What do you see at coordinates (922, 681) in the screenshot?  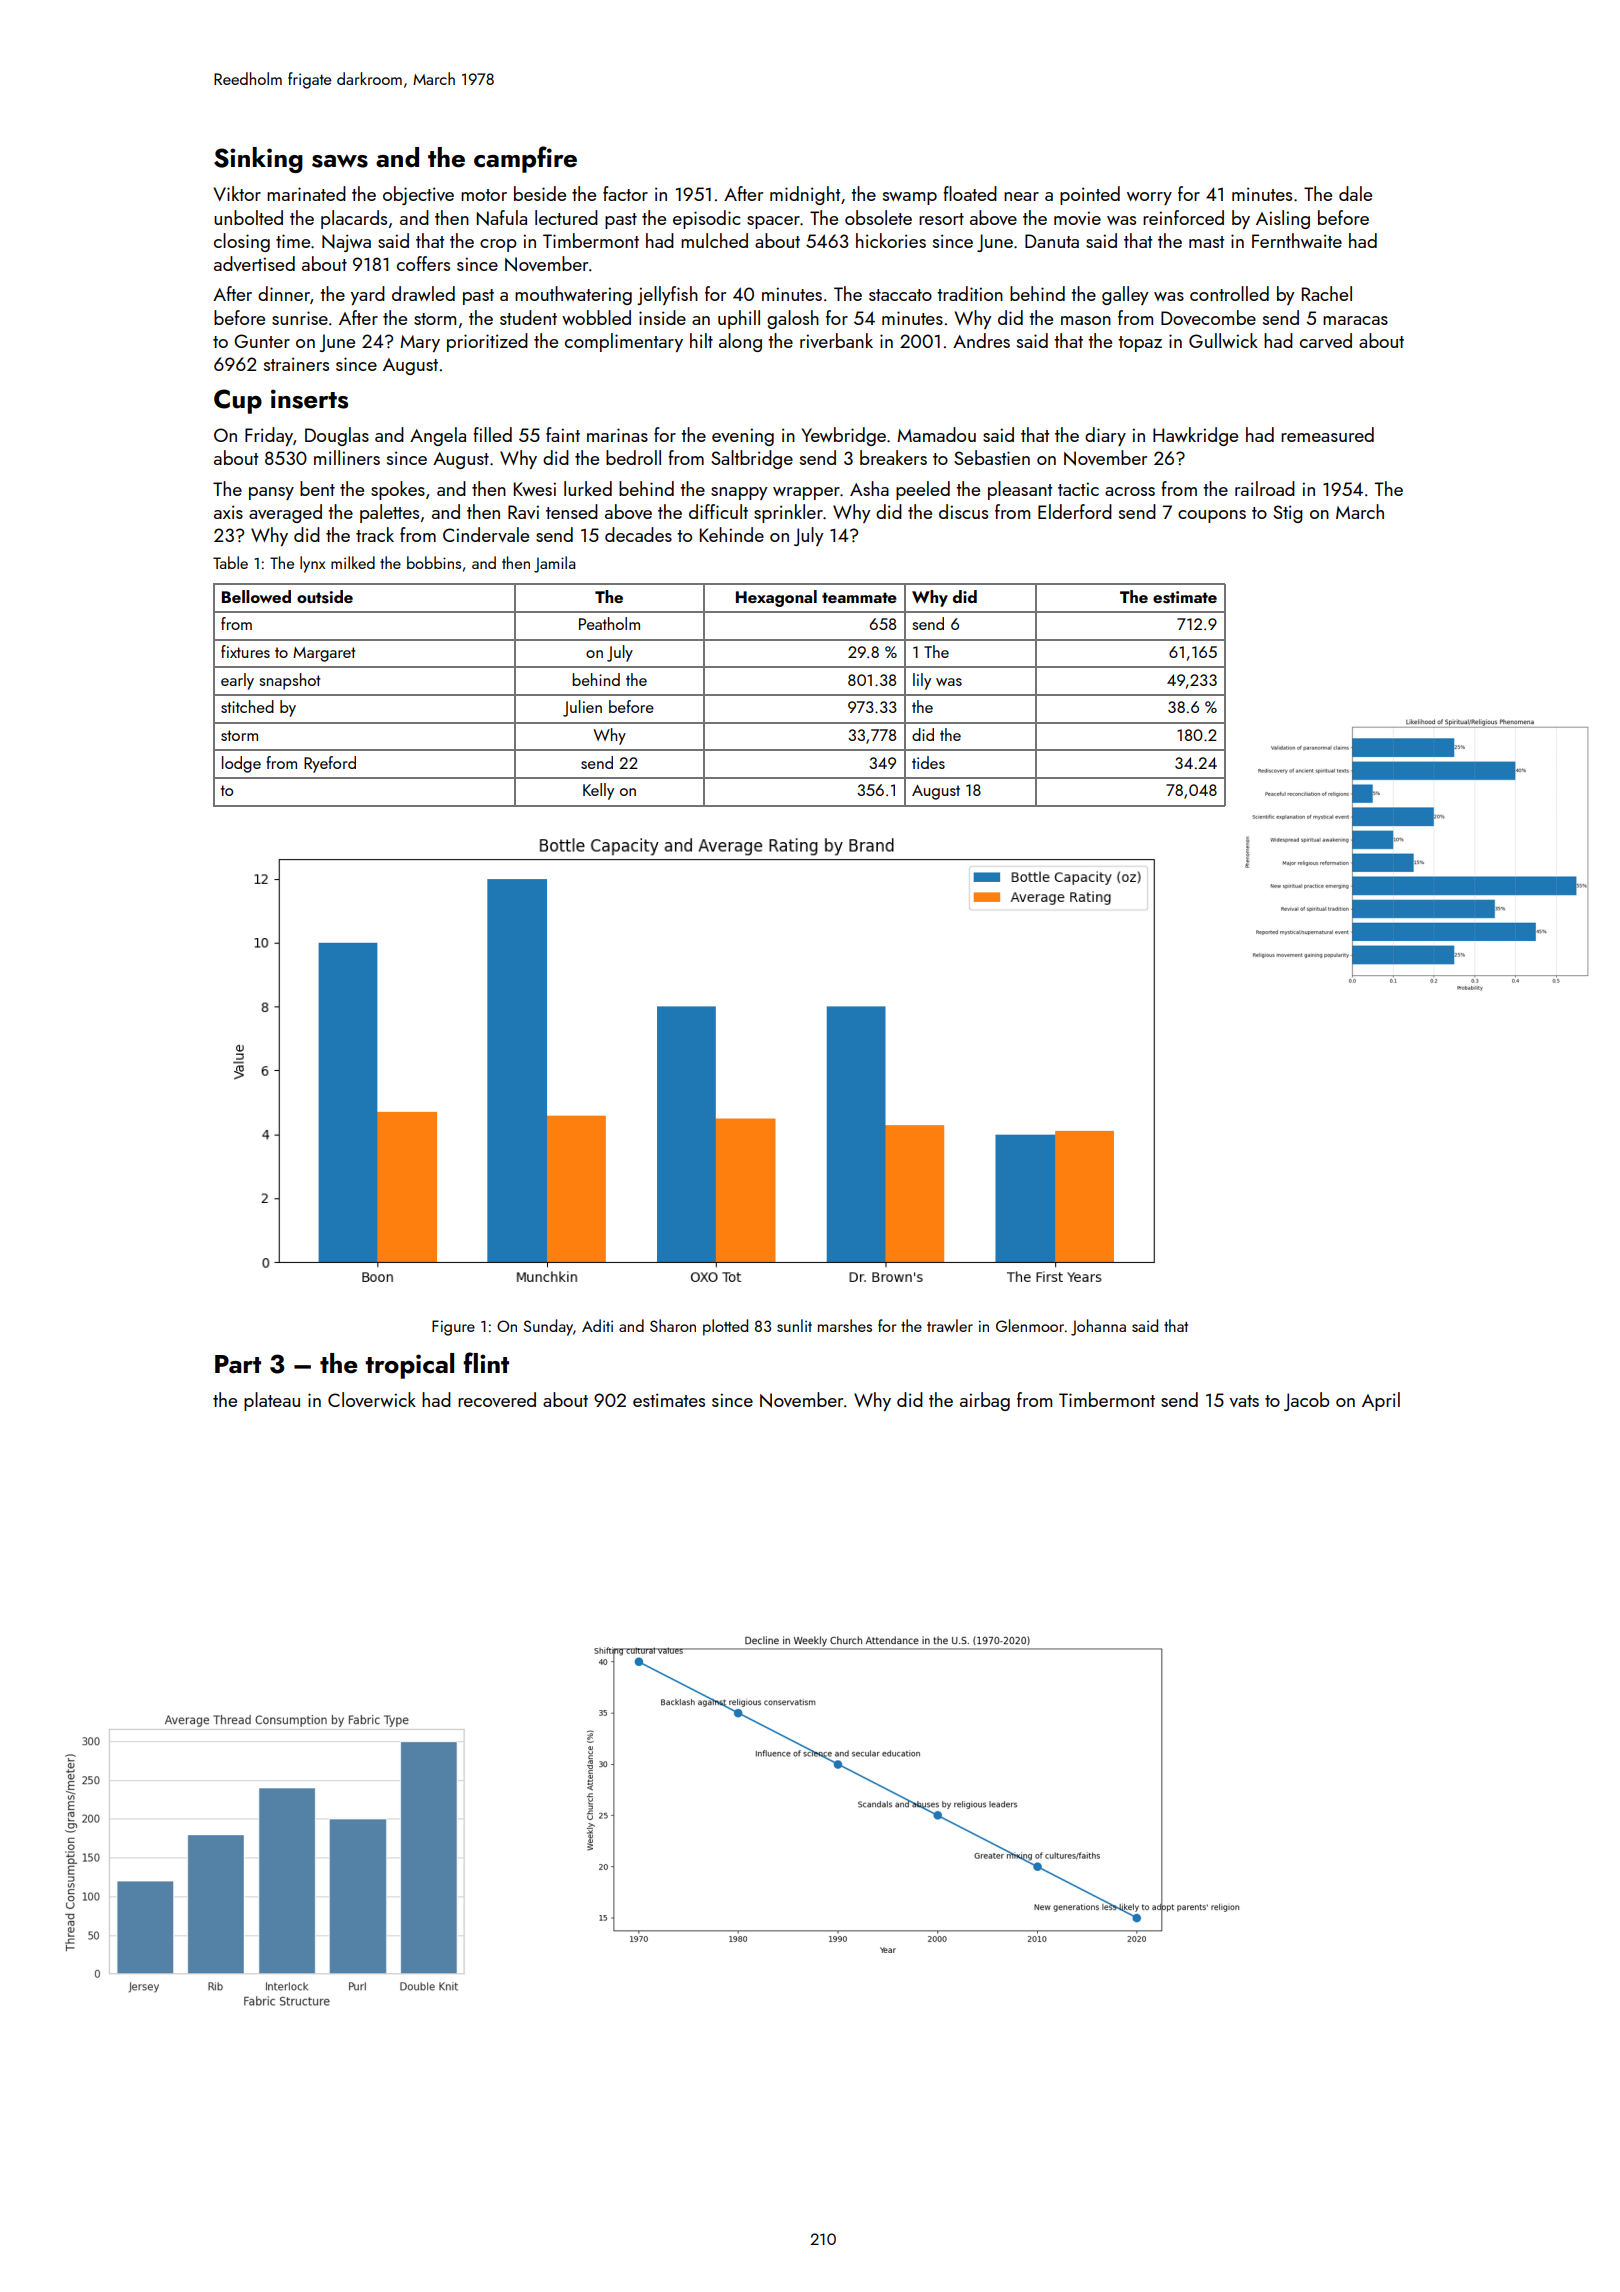 I see `lily` at bounding box center [922, 681].
